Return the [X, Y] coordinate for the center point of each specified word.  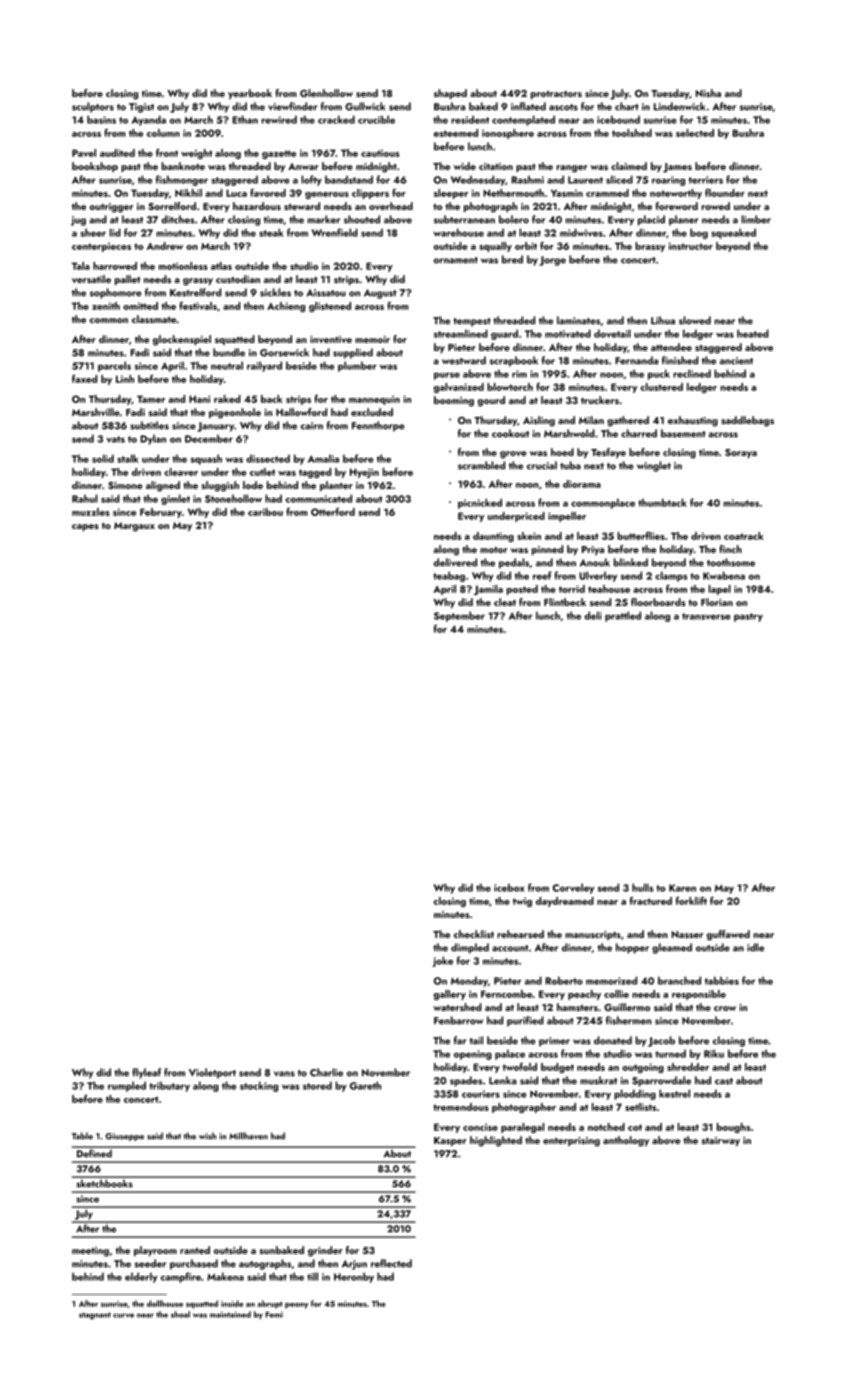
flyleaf [146, 1073]
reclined [692, 373]
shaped [450, 94]
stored [317, 1085]
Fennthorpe [378, 426]
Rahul [85, 498]
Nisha [708, 93]
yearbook [250, 94]
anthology [626, 1141]
